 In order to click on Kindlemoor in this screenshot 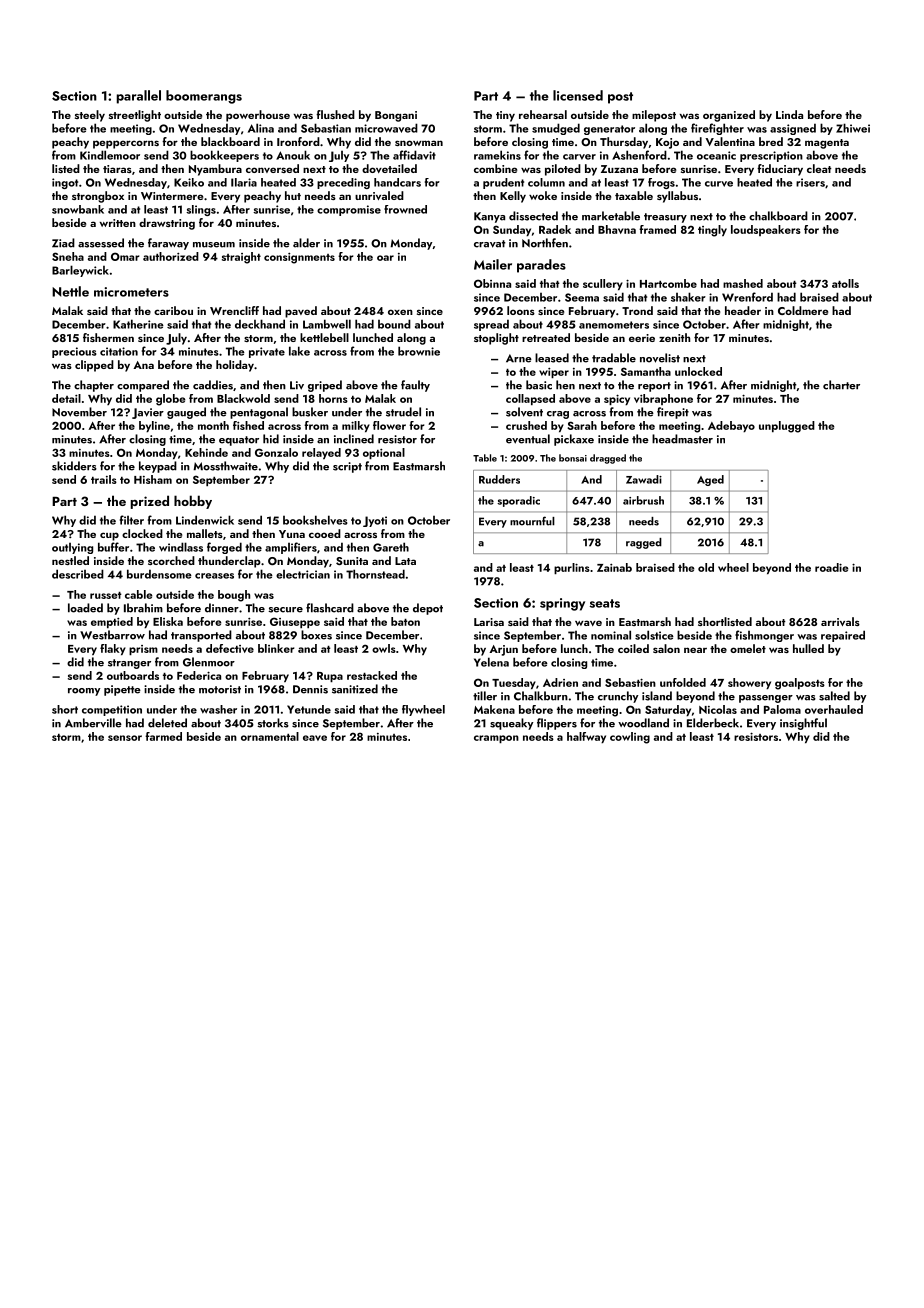, I will do `click(110, 155)`.
